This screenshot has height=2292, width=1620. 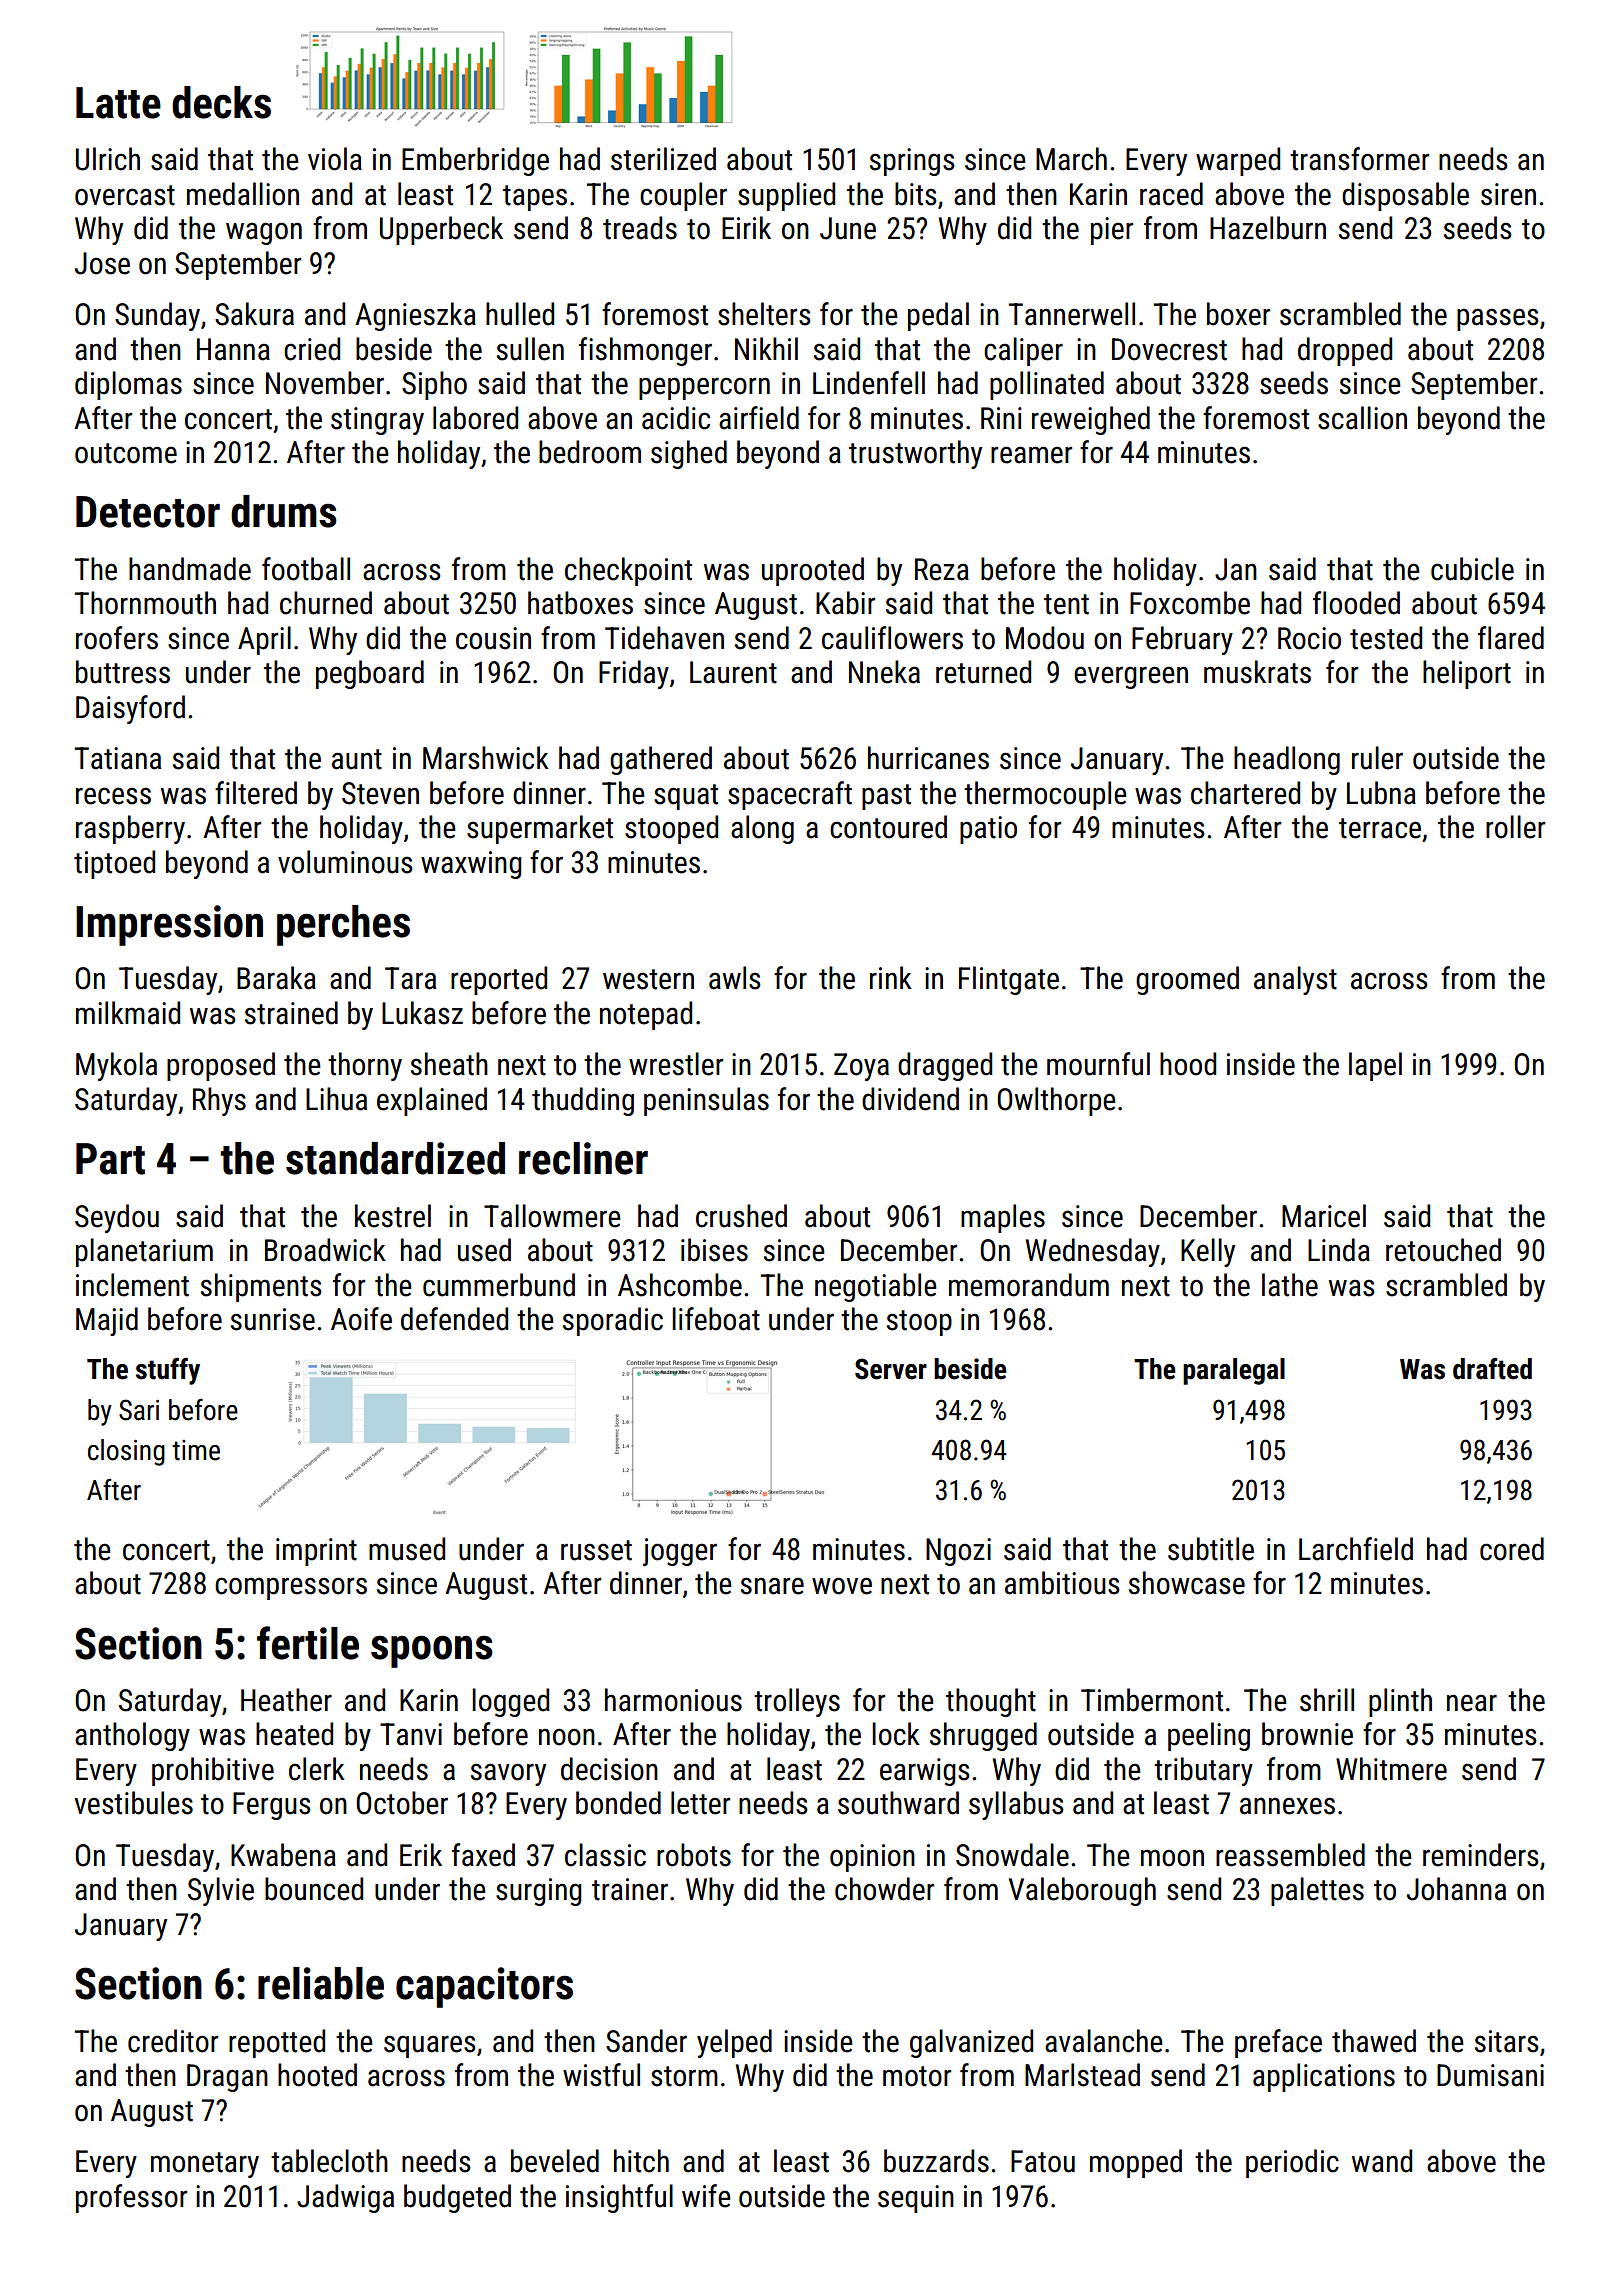 What do you see at coordinates (126, 453) in the screenshot?
I see `outcome` at bounding box center [126, 453].
